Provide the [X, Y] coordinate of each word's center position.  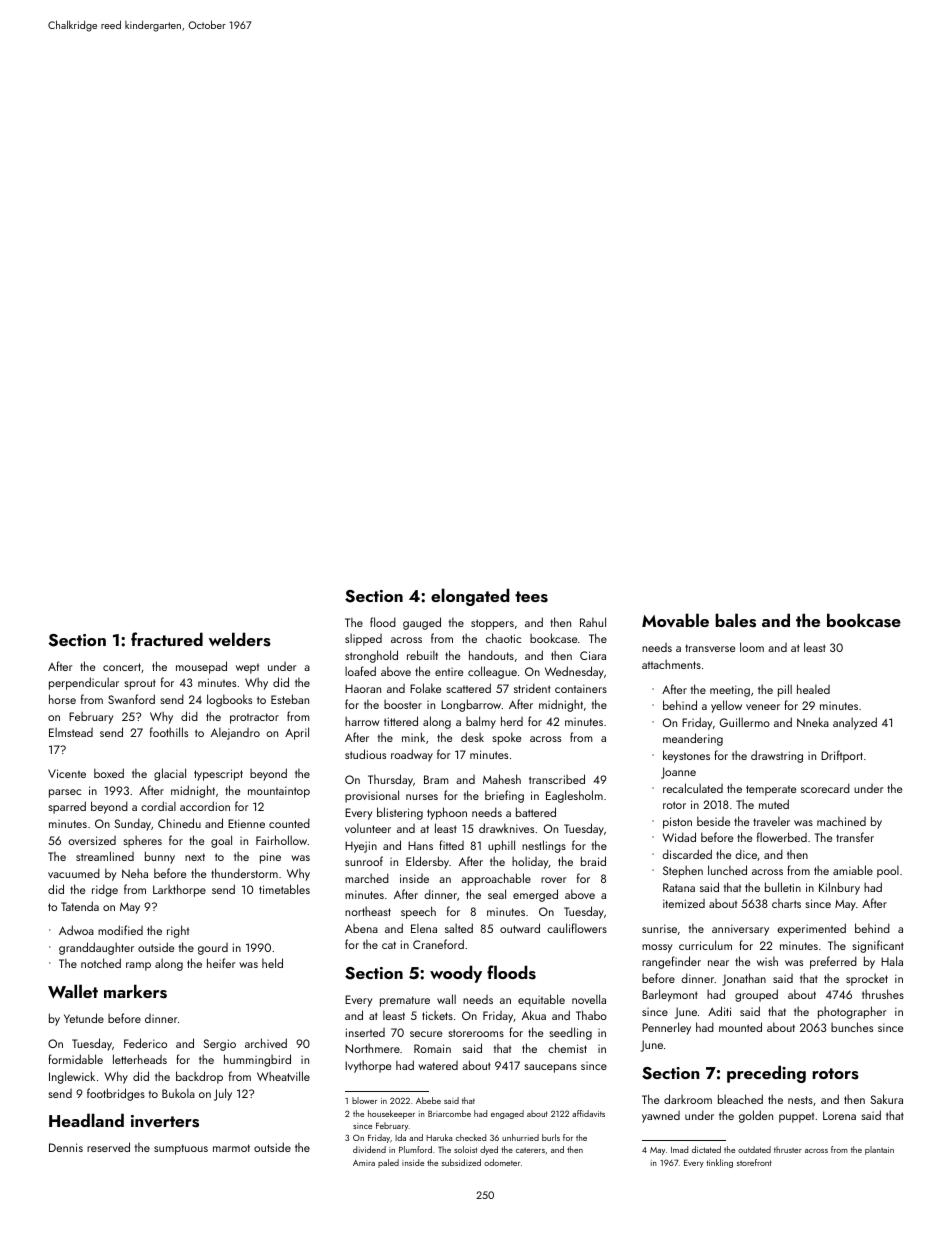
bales [735, 620]
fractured [167, 639]
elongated [470, 597]
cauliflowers [577, 928]
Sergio [220, 1045]
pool [888, 872]
